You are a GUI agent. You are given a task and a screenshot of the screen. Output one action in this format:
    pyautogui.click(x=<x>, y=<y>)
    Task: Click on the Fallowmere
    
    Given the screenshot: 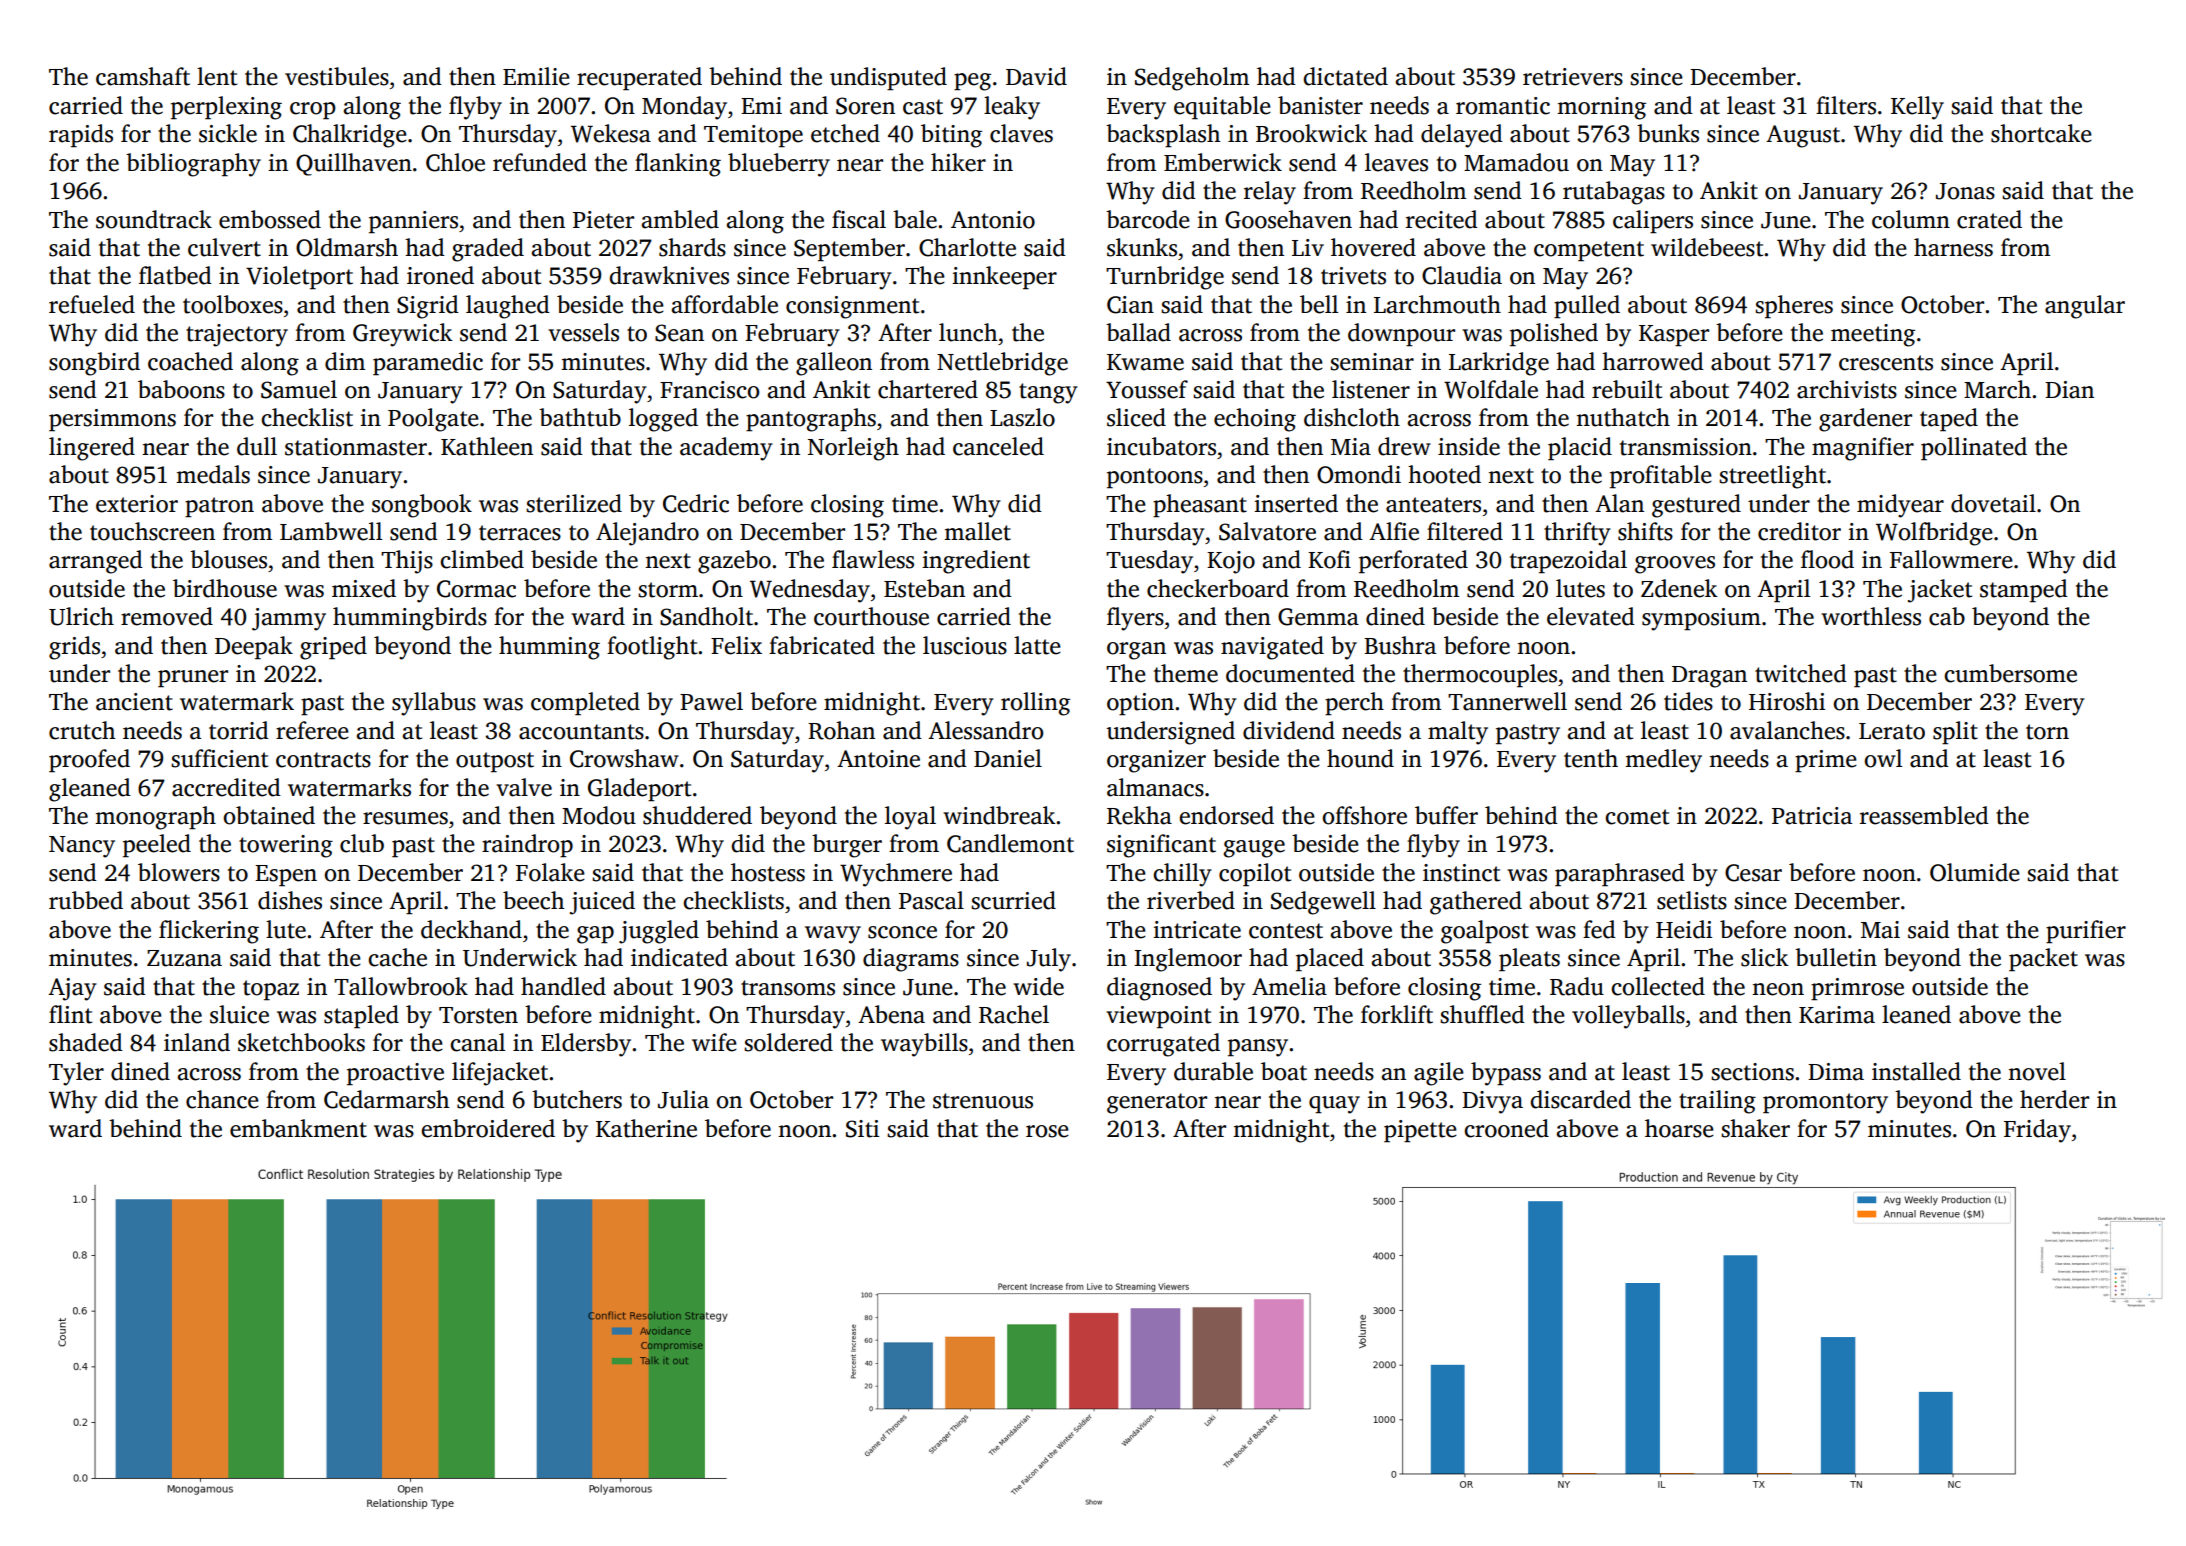 What is the action you would take?
    pyautogui.click(x=1951, y=559)
